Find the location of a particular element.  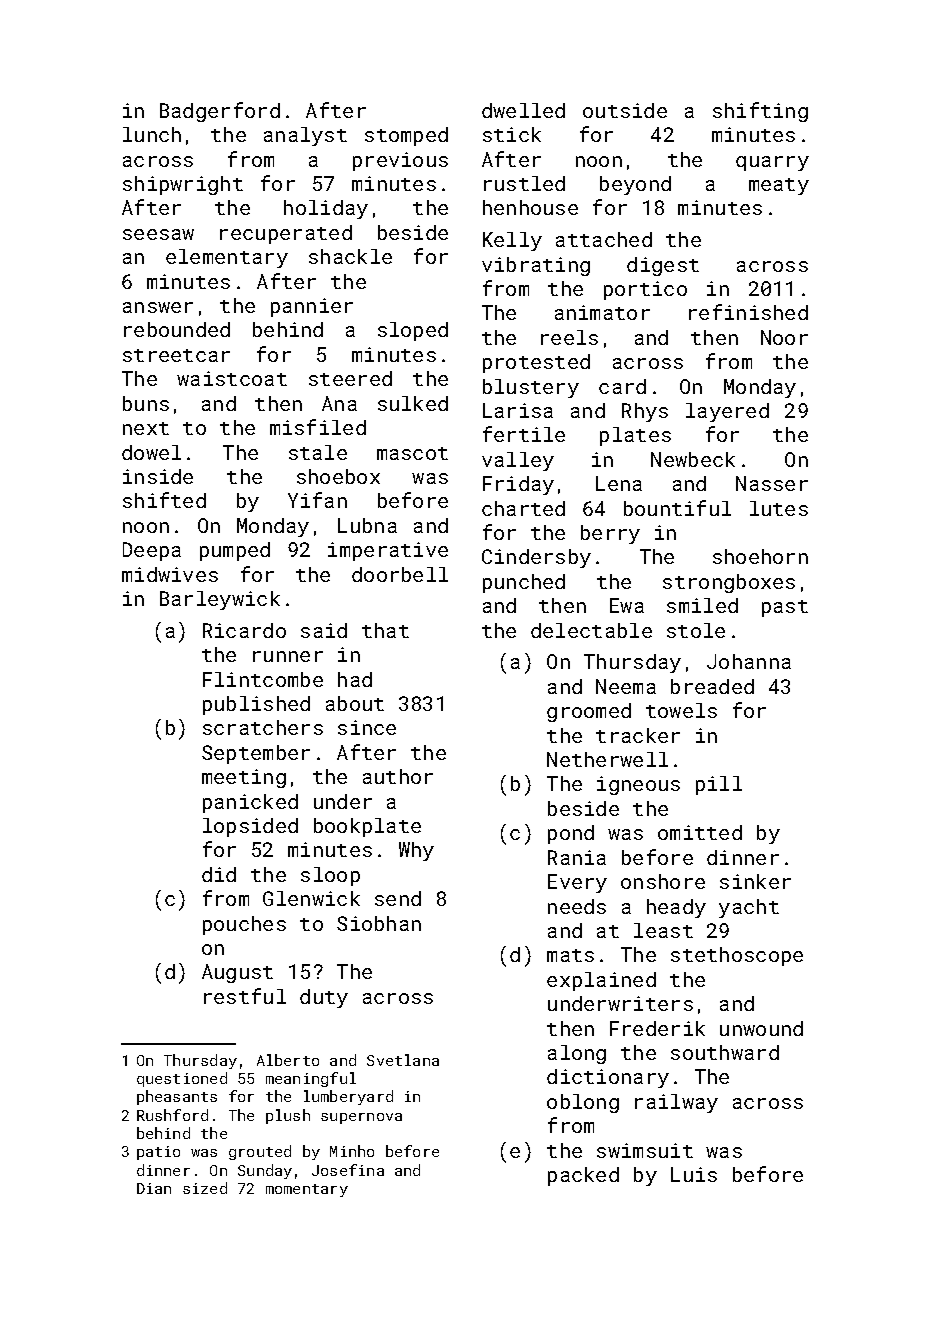

meeting is located at coordinates (244, 778).
